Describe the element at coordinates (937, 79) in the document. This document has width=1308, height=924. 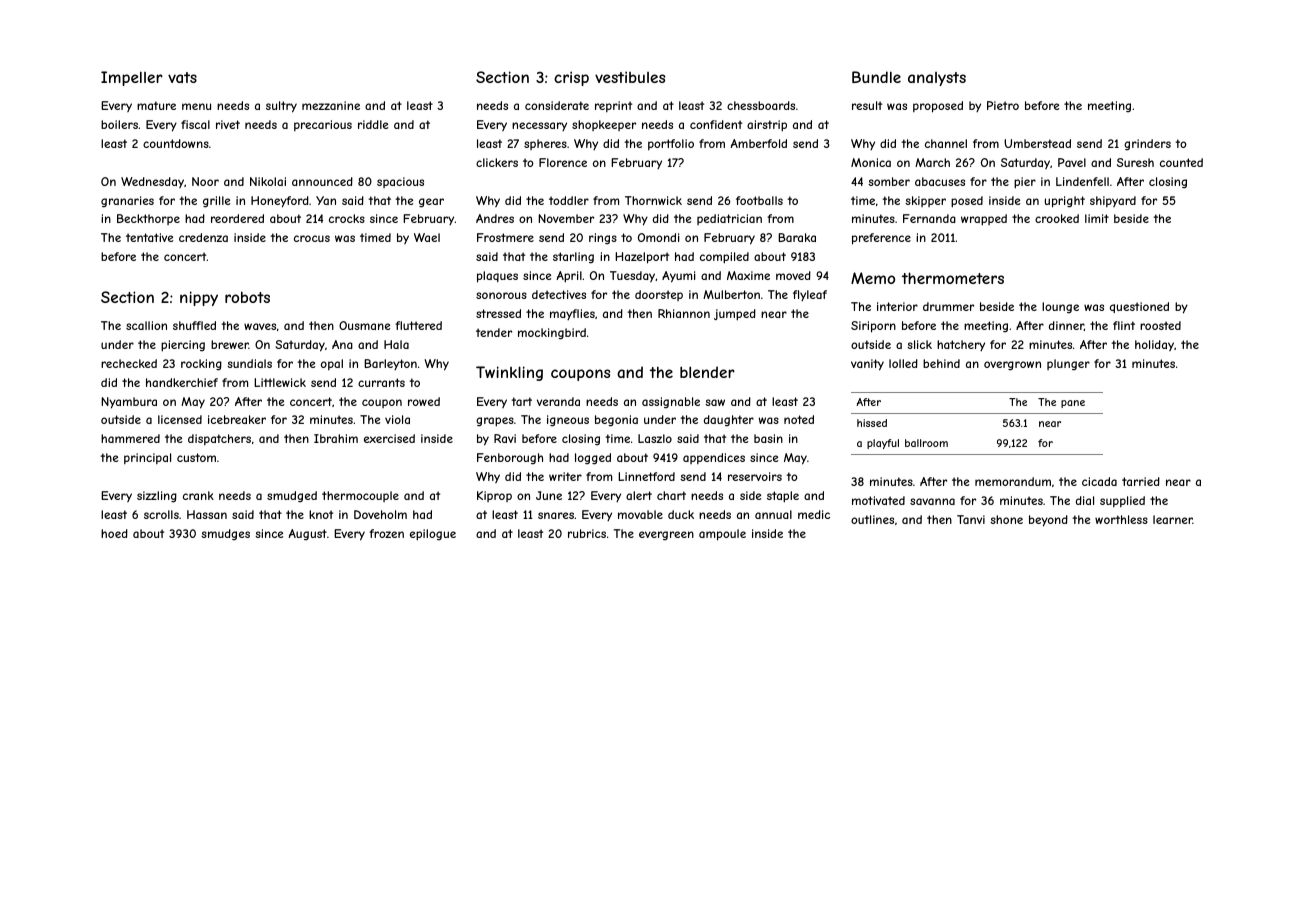
I see `analysts` at that location.
